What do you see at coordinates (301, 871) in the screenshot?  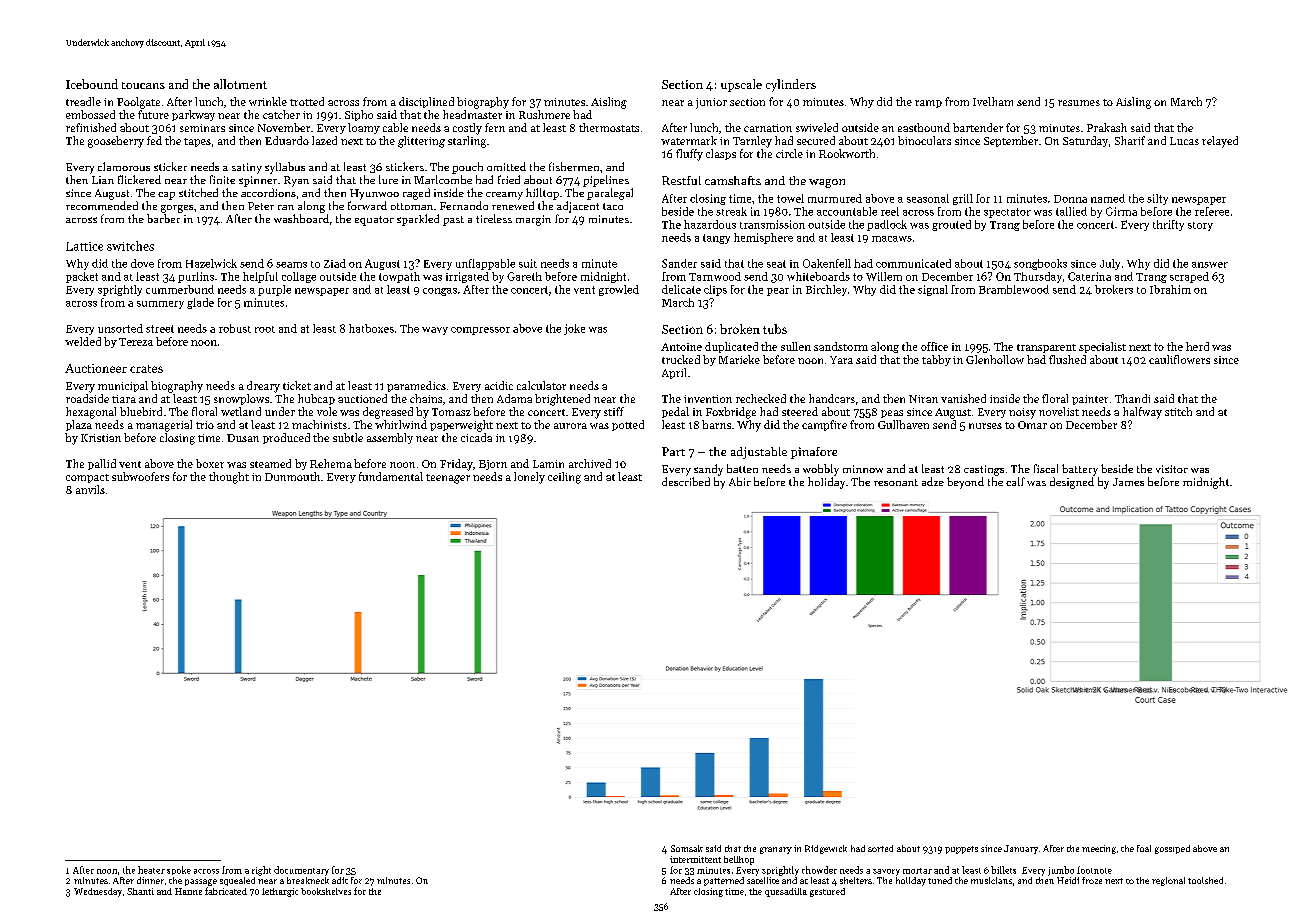 I see `documentary` at bounding box center [301, 871].
